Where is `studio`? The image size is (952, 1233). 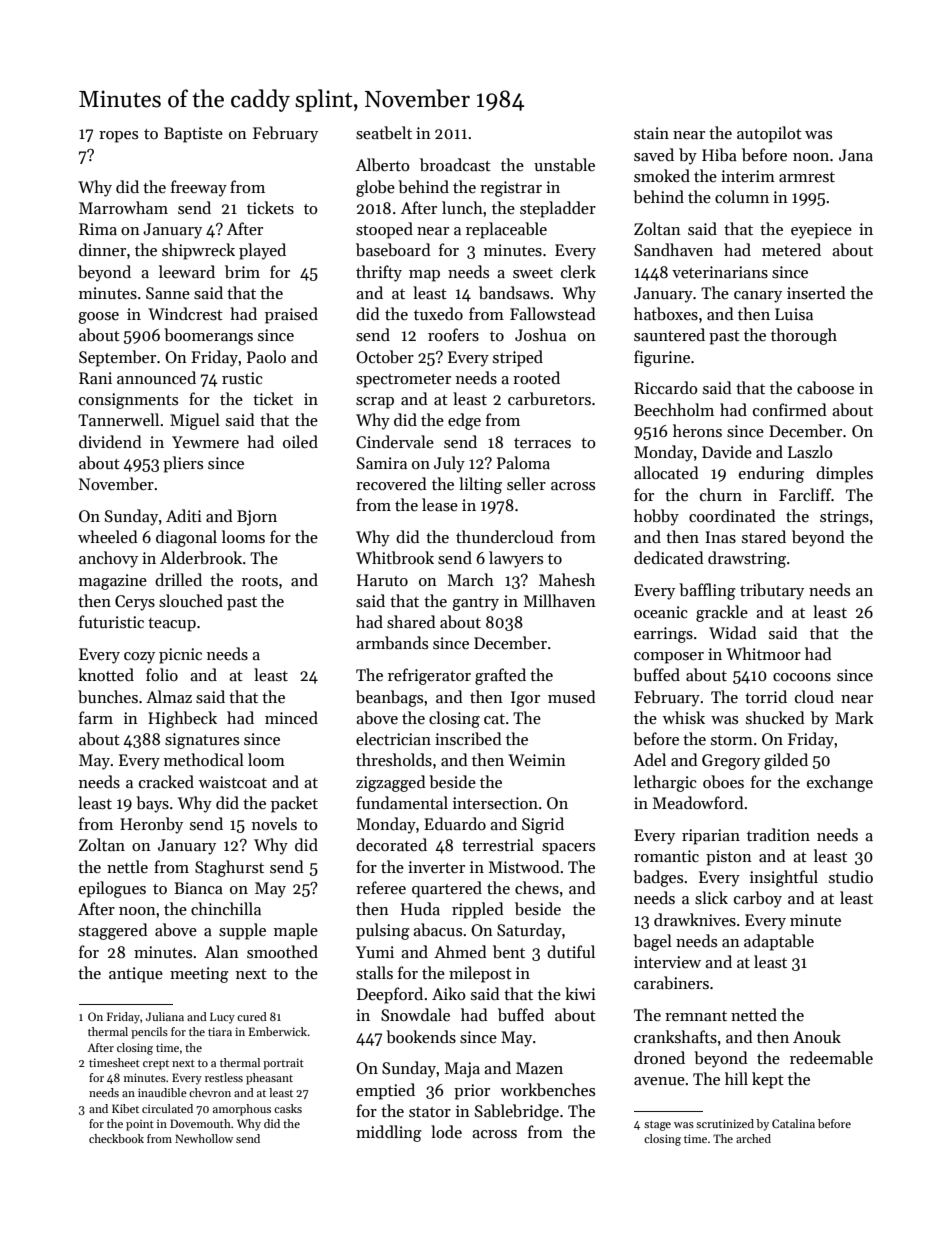
studio is located at coordinates (851, 876).
